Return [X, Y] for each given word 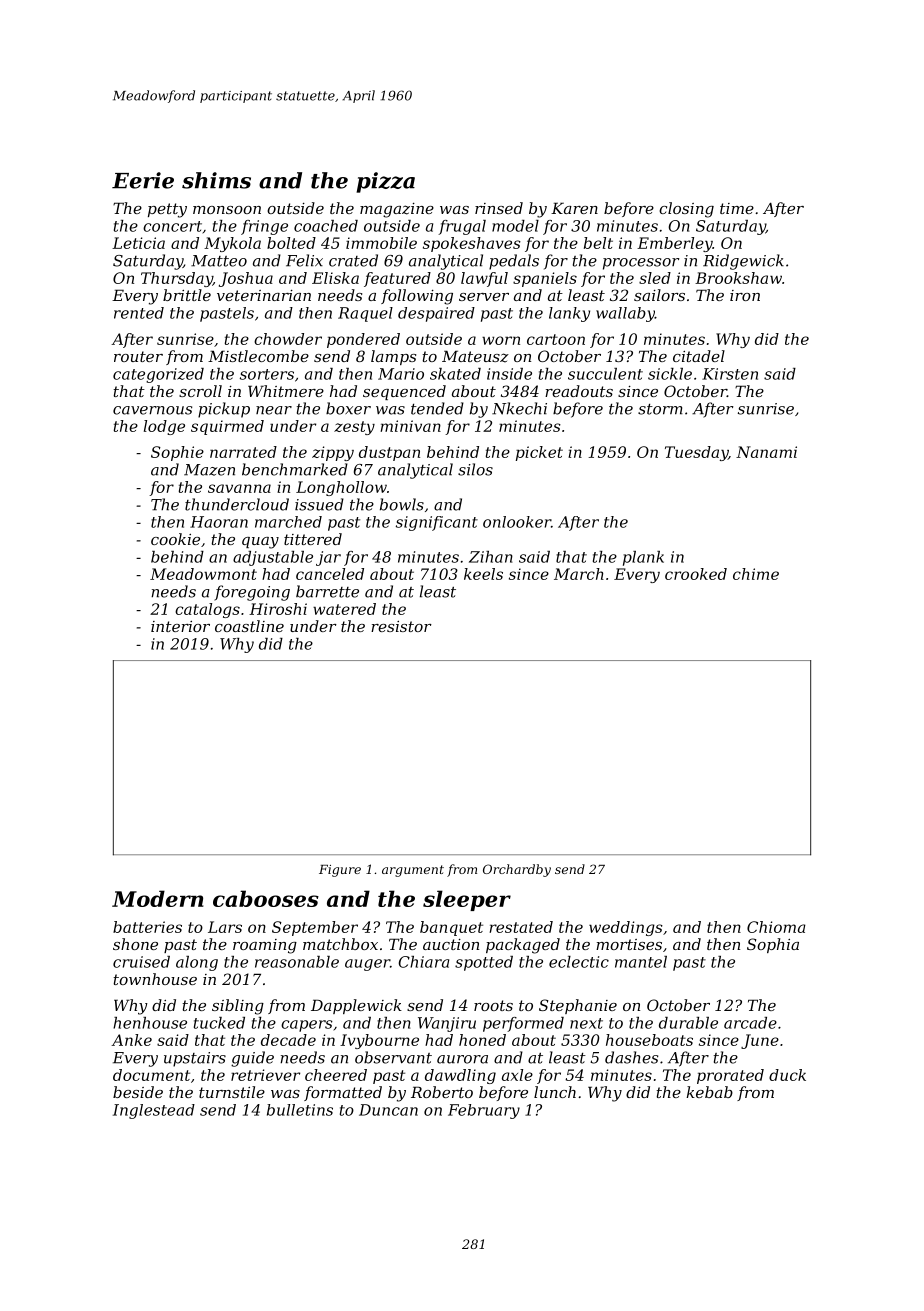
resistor [401, 626]
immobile [381, 243]
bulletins [300, 1110]
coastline [249, 626]
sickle [670, 374]
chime [756, 574]
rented [139, 313]
